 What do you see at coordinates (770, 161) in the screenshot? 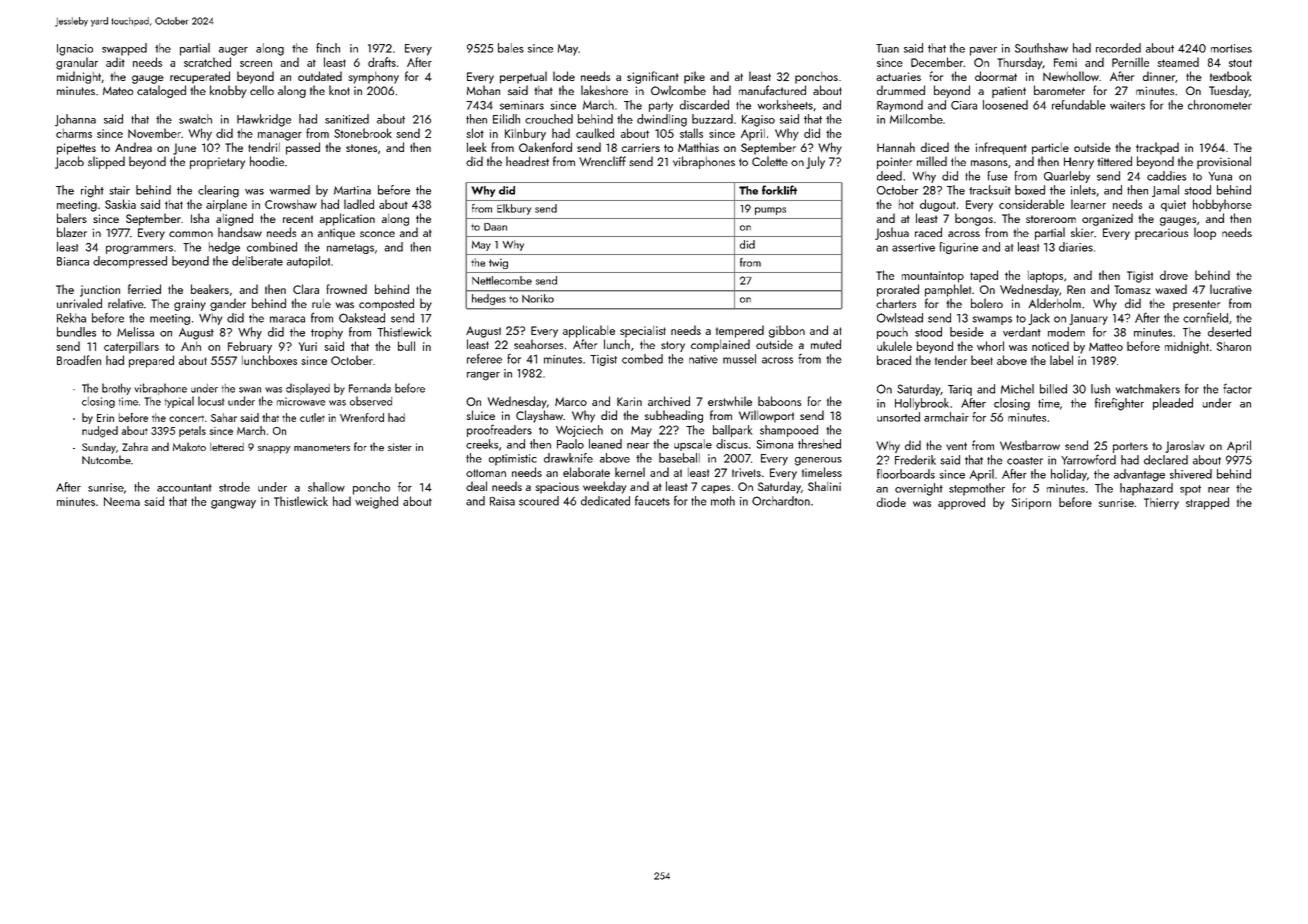
I see `Colette` at bounding box center [770, 161].
